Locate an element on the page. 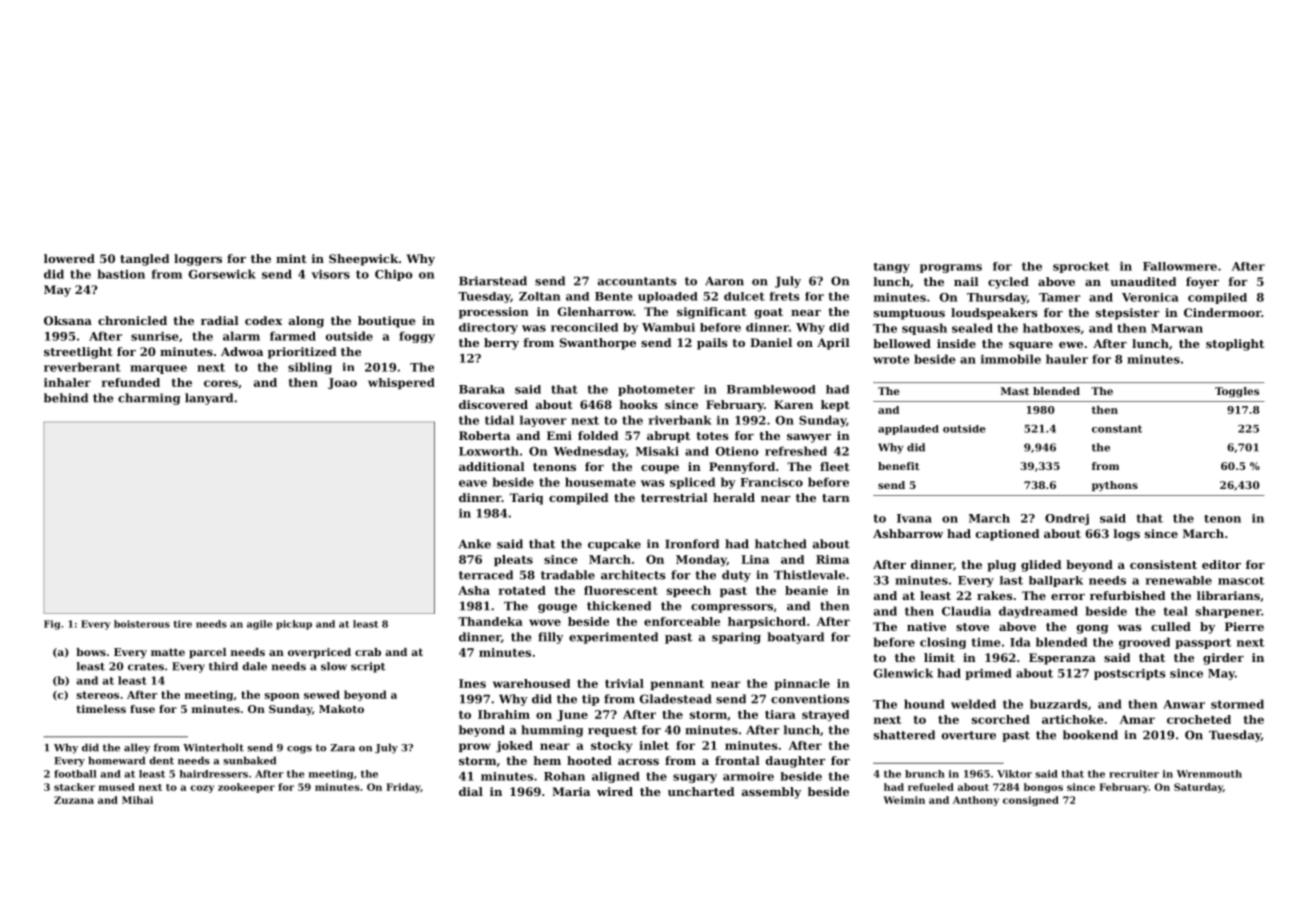 This document has height=924, width=1308. Sheepwick is located at coordinates (363, 260).
